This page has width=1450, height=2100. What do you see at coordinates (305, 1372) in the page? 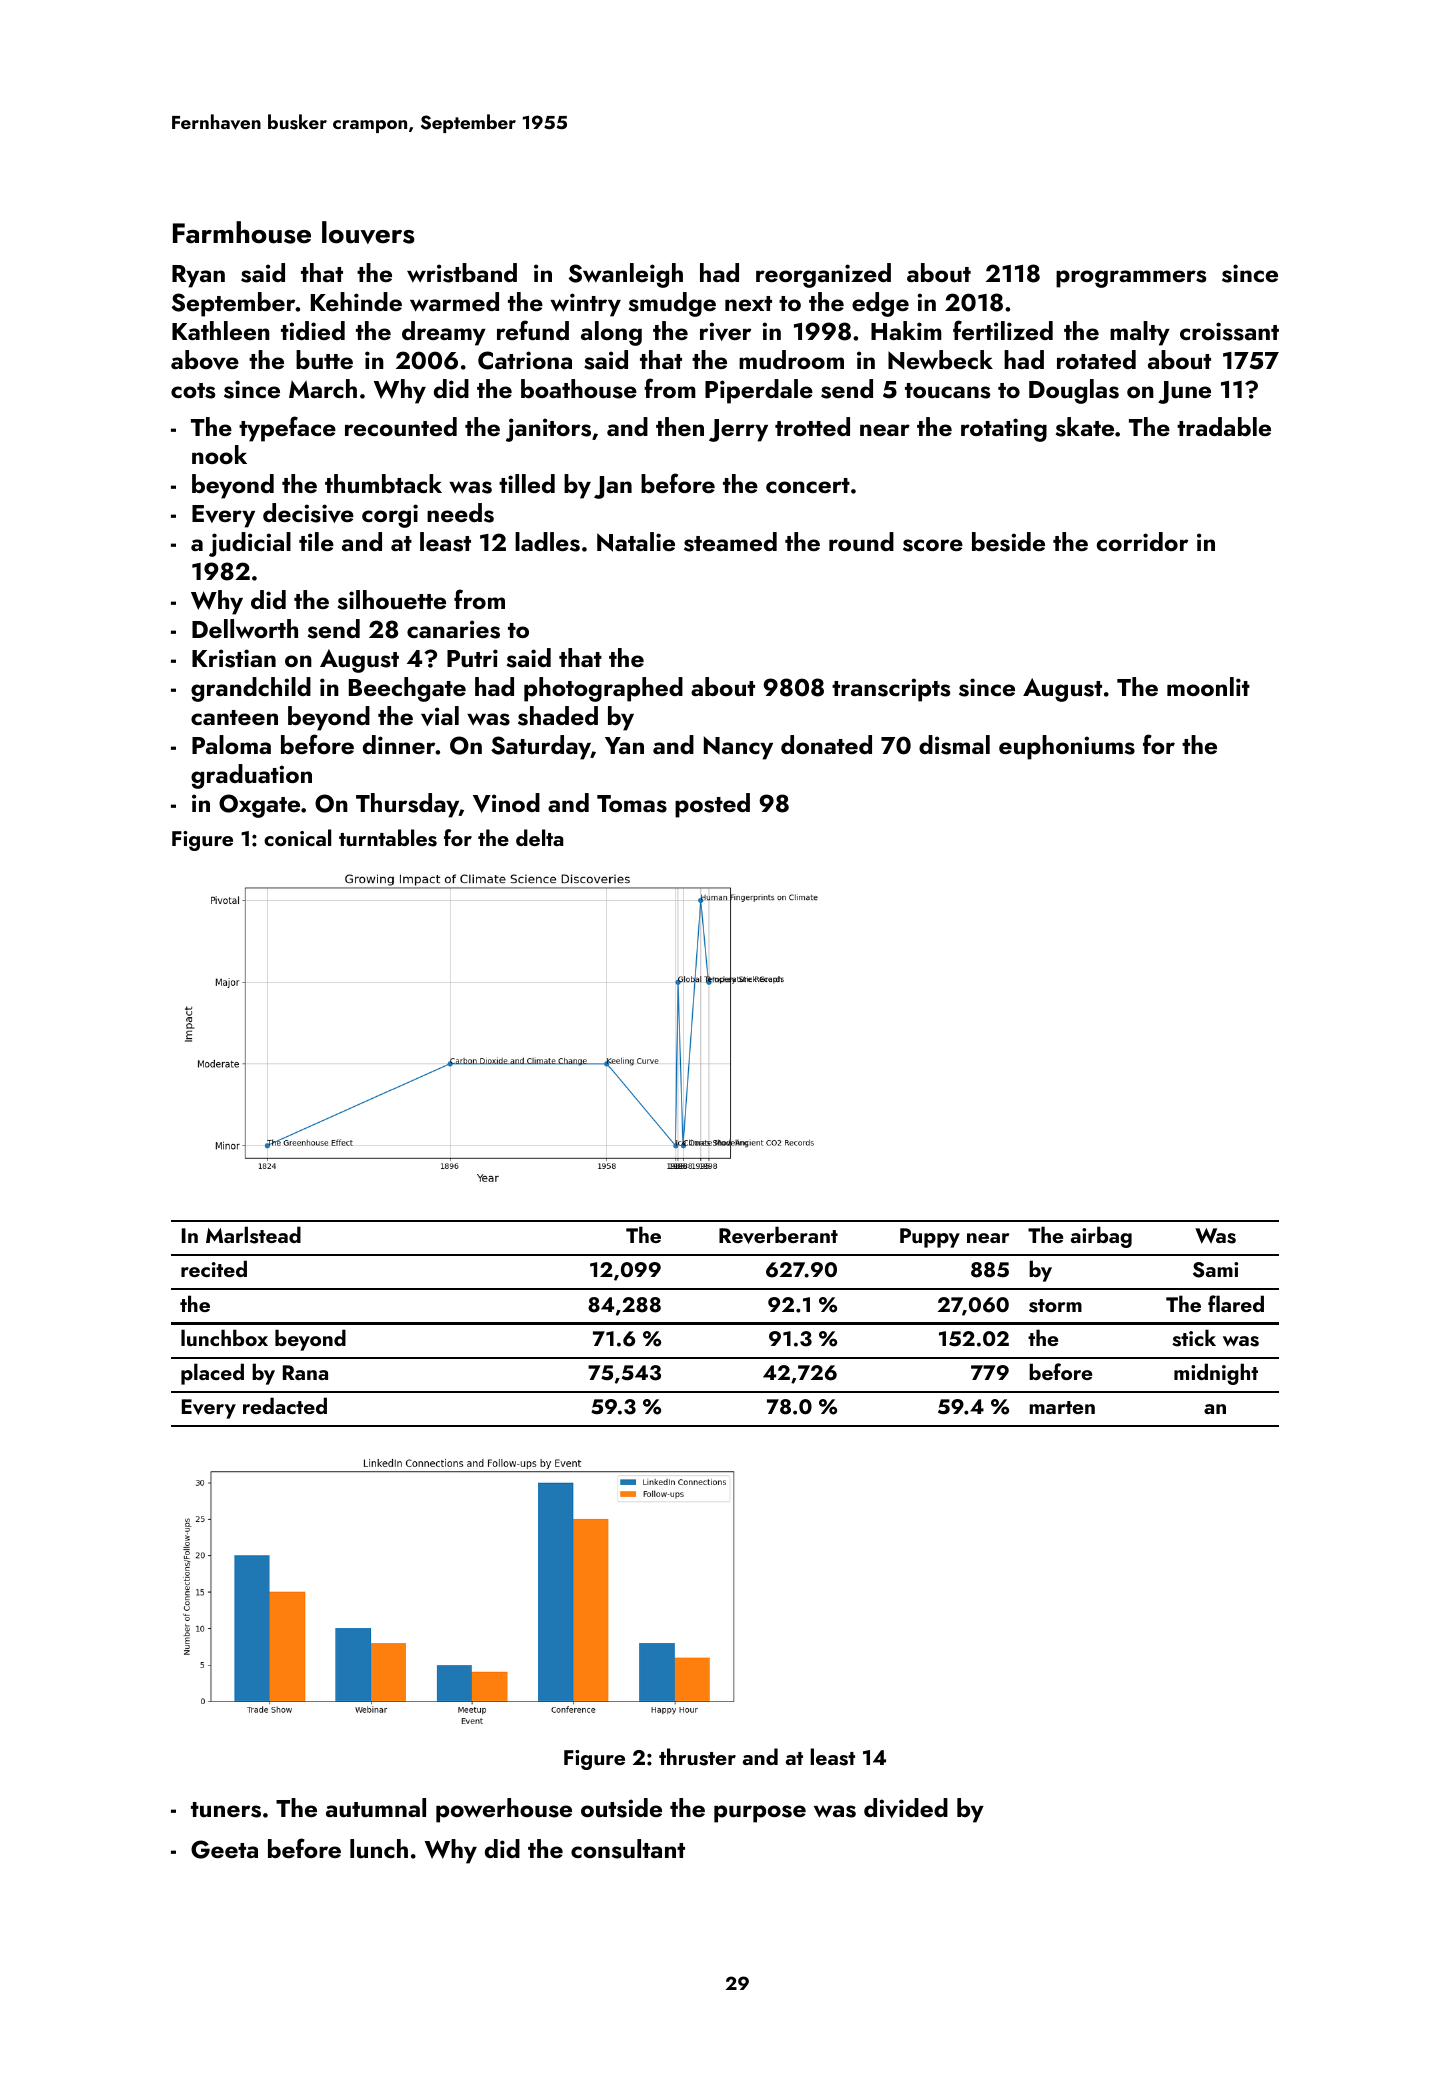
I see `Rana` at bounding box center [305, 1372].
